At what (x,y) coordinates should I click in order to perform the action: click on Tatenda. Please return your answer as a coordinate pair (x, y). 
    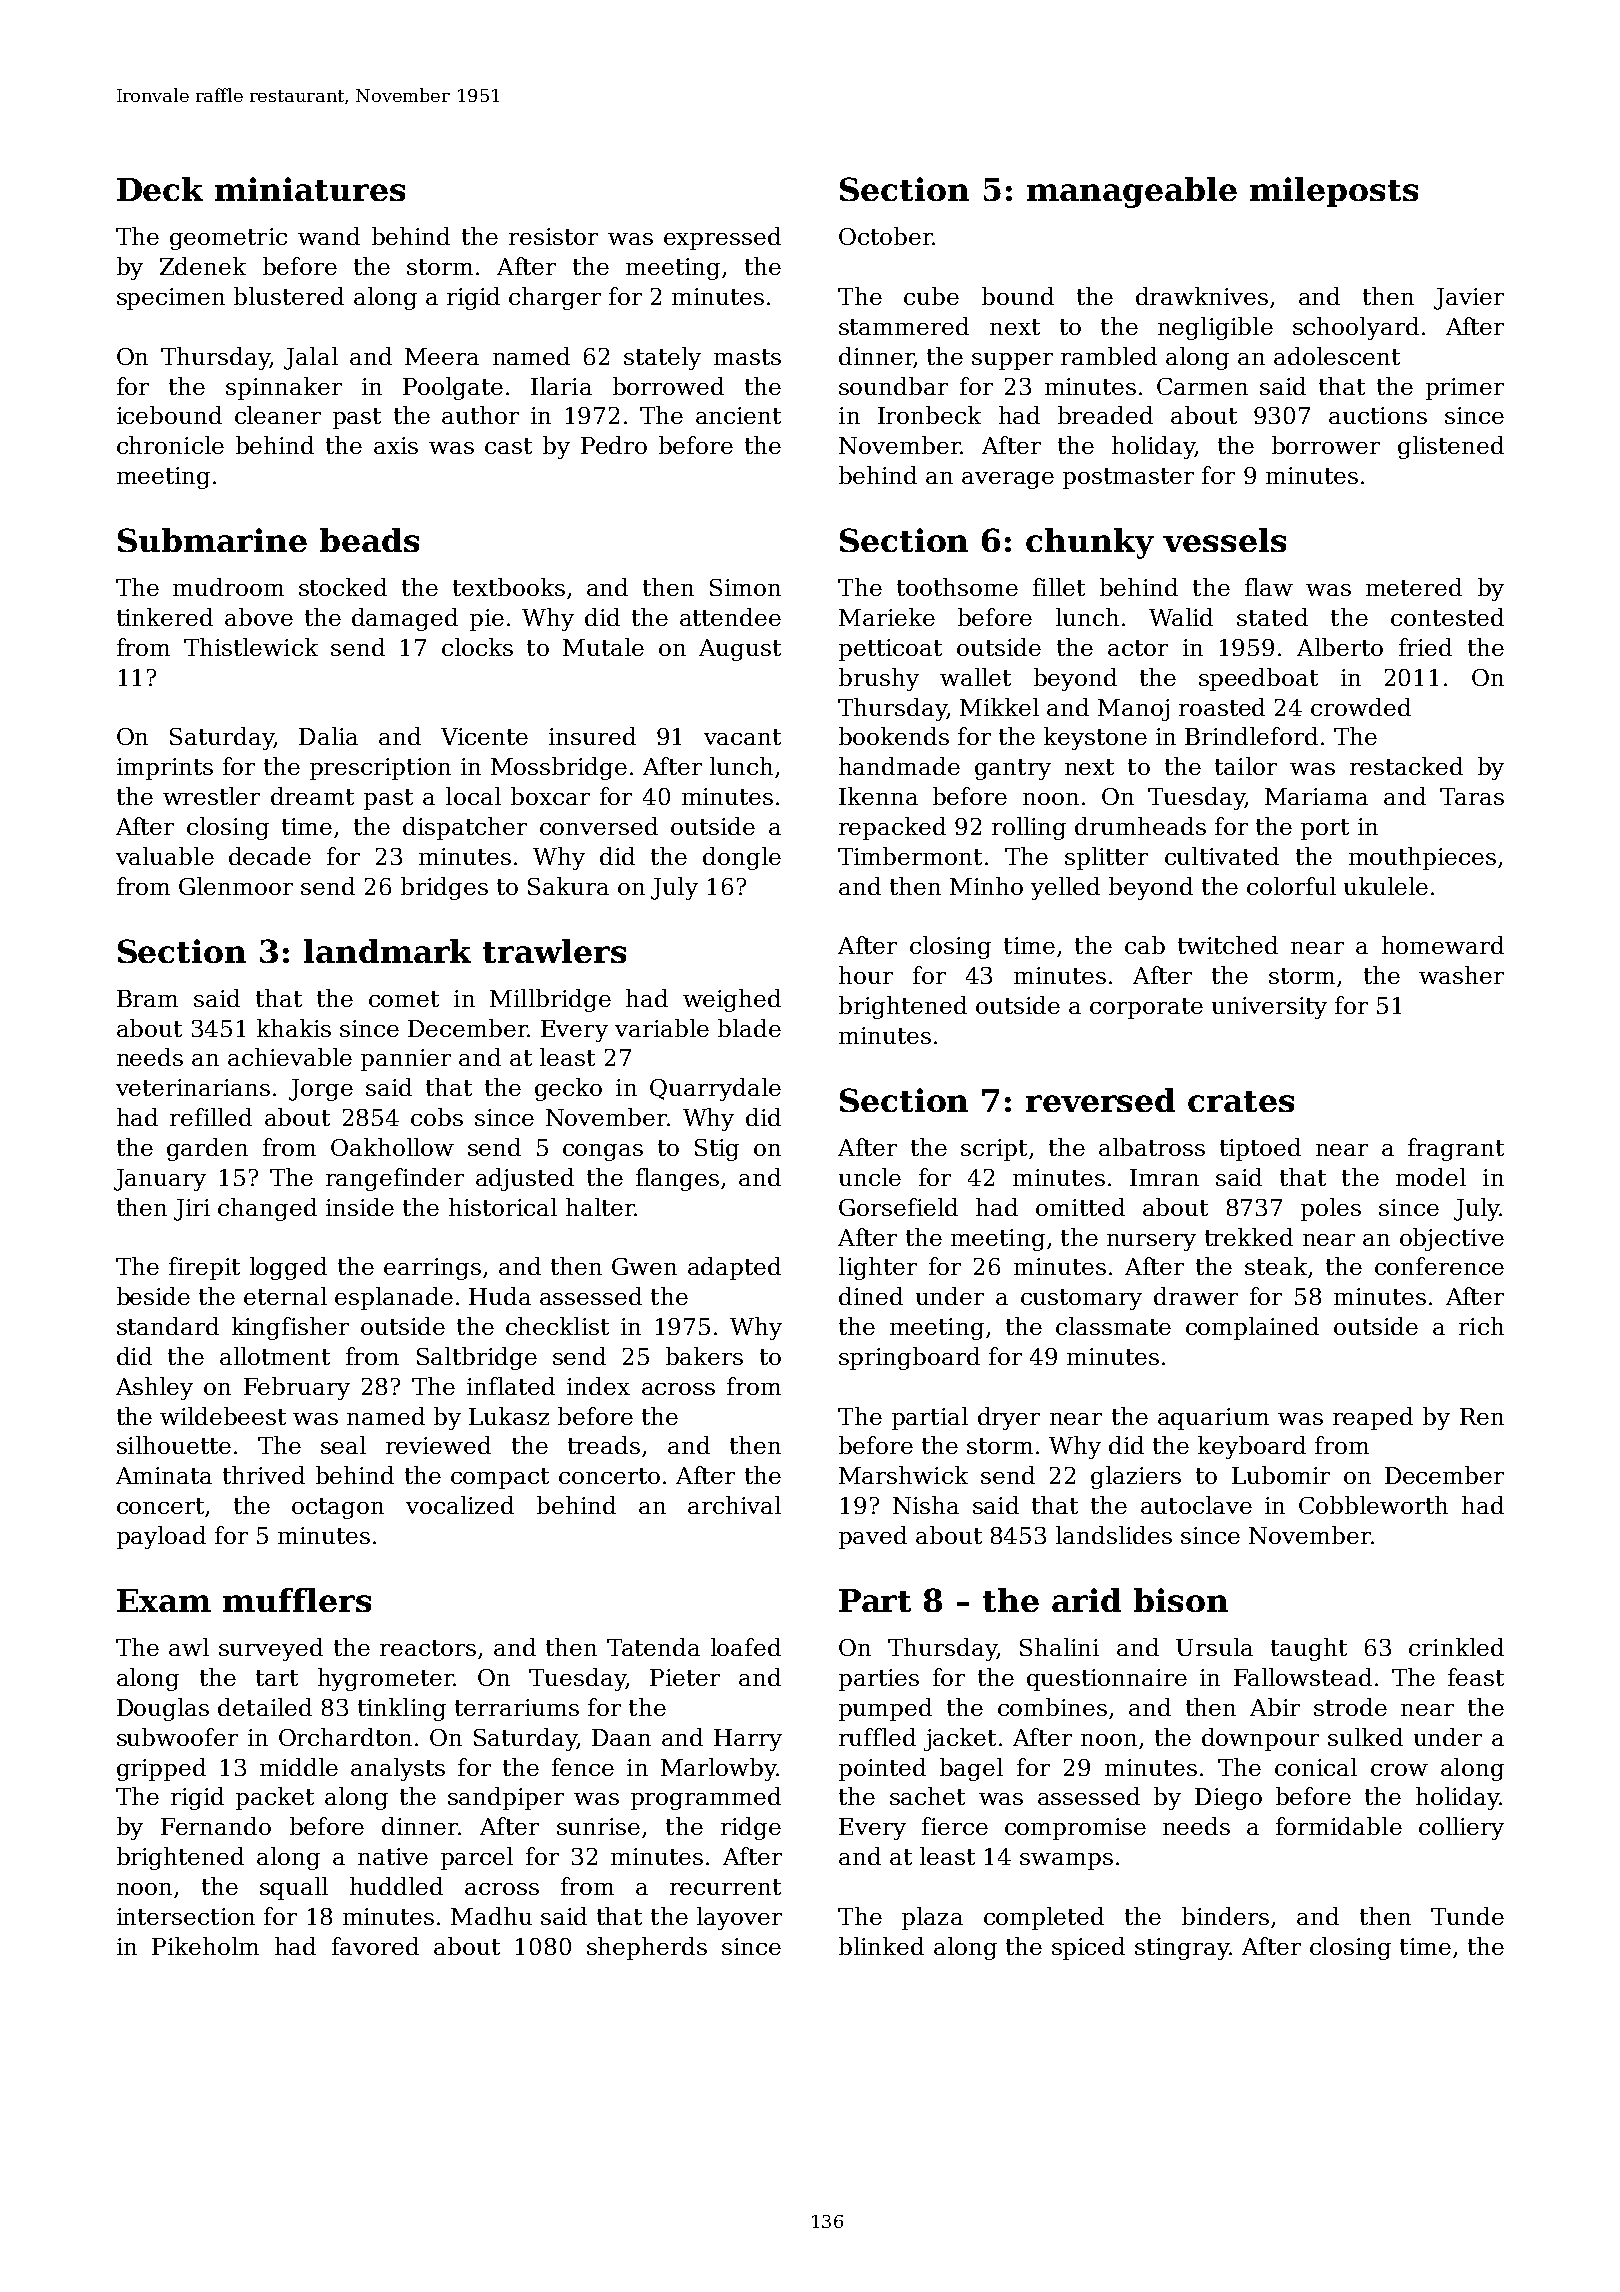
    Looking at the image, I should click on (653, 1647).
